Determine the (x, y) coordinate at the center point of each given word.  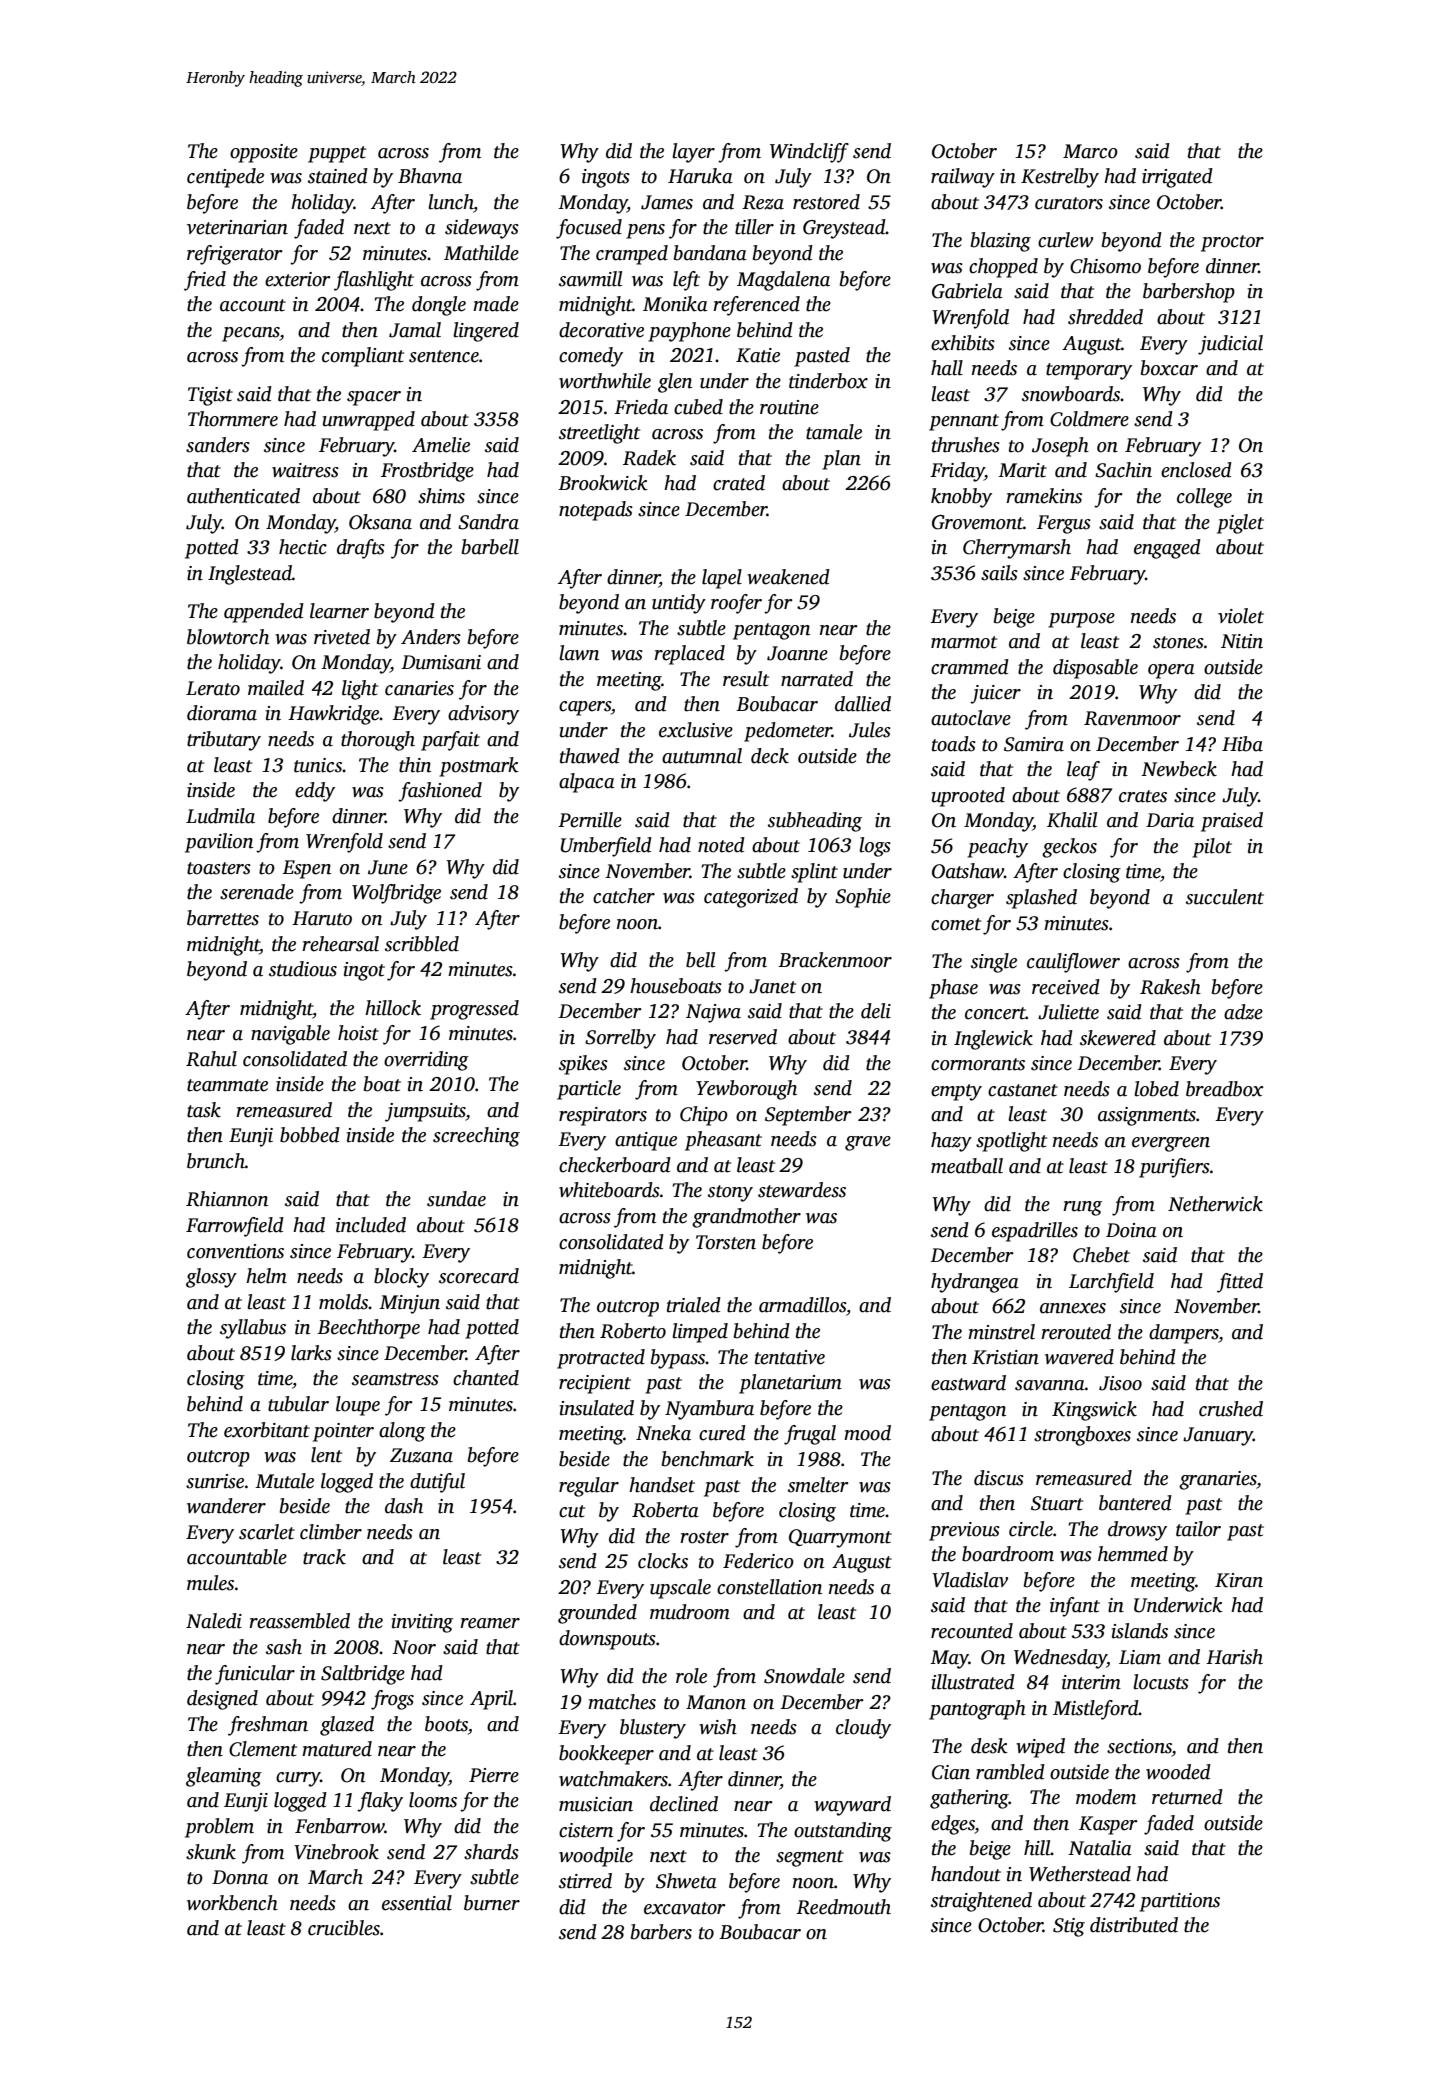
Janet (772, 986)
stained (338, 176)
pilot (1212, 848)
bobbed (310, 1135)
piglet (1240, 524)
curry (298, 1779)
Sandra (488, 522)
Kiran (1239, 1580)
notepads (596, 511)
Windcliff (809, 153)
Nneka (663, 1433)
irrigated (1177, 178)
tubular (298, 1404)
